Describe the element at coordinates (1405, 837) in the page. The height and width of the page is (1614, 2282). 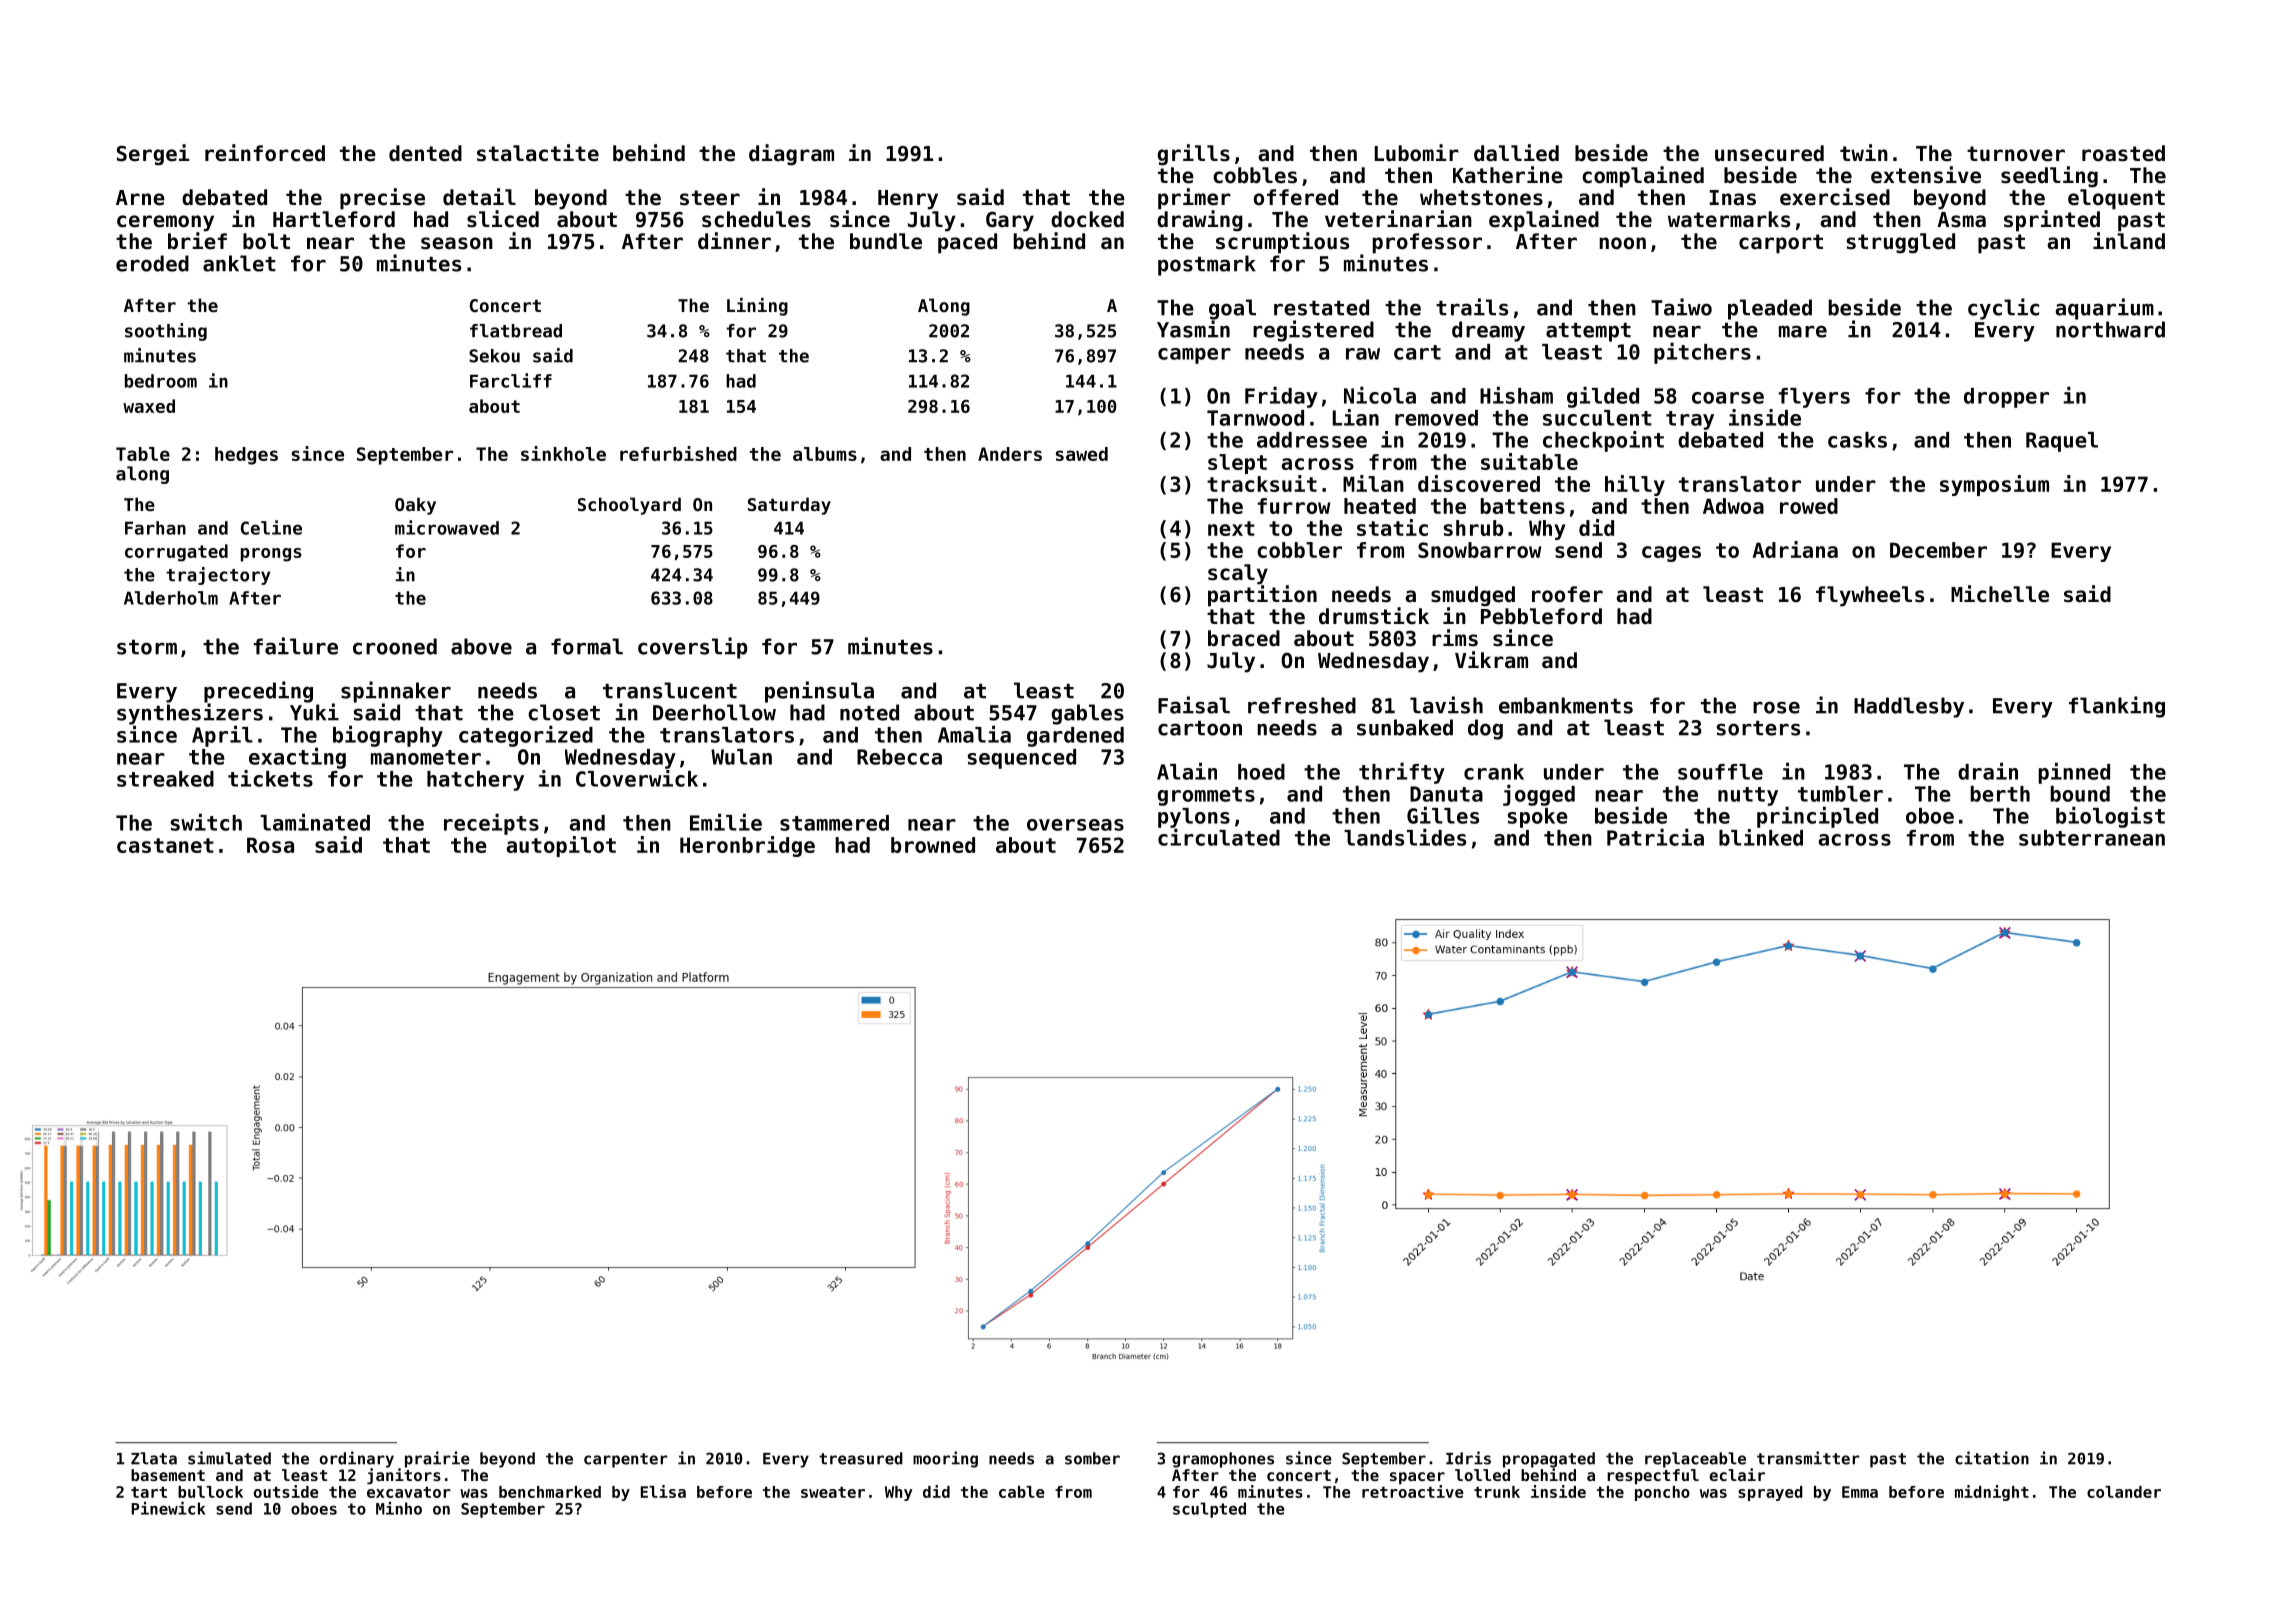
I see `landslides` at that location.
